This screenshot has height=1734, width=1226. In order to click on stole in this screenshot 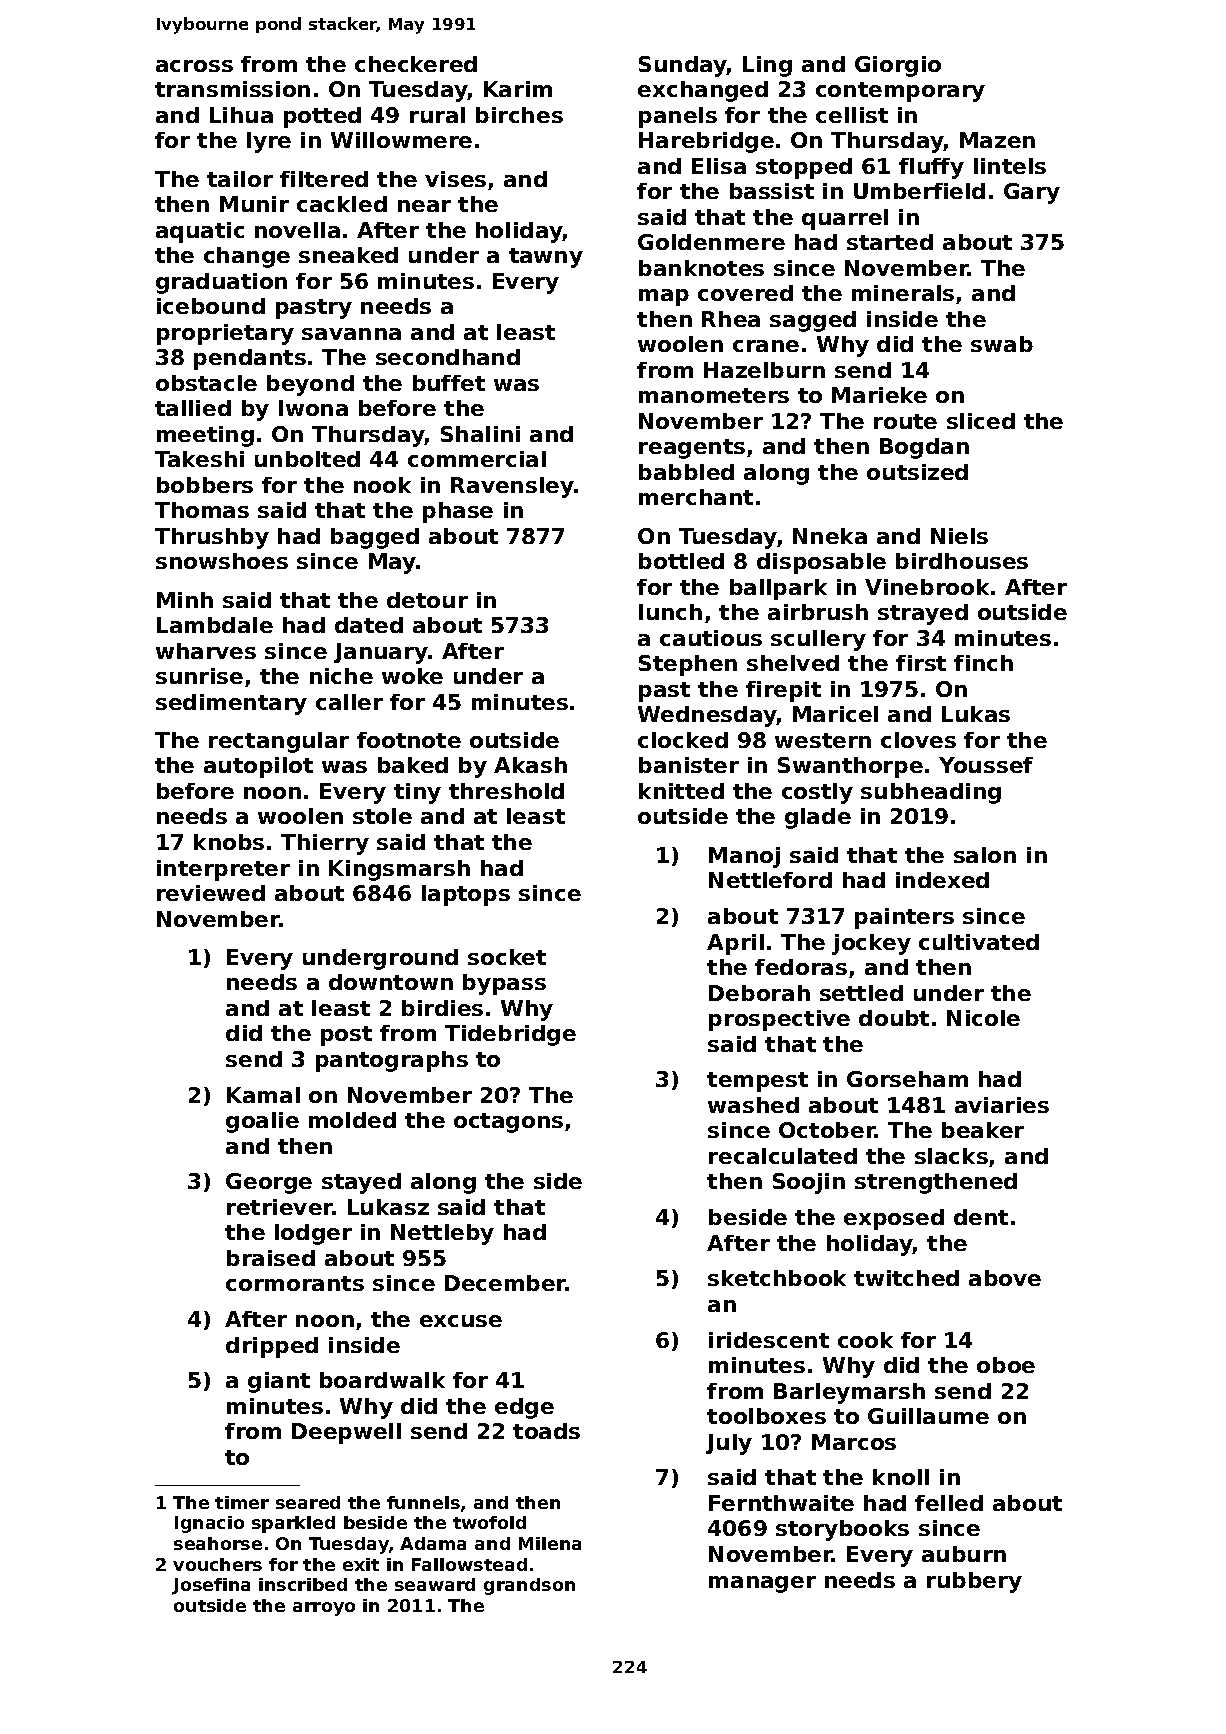, I will do `click(382, 816)`.
